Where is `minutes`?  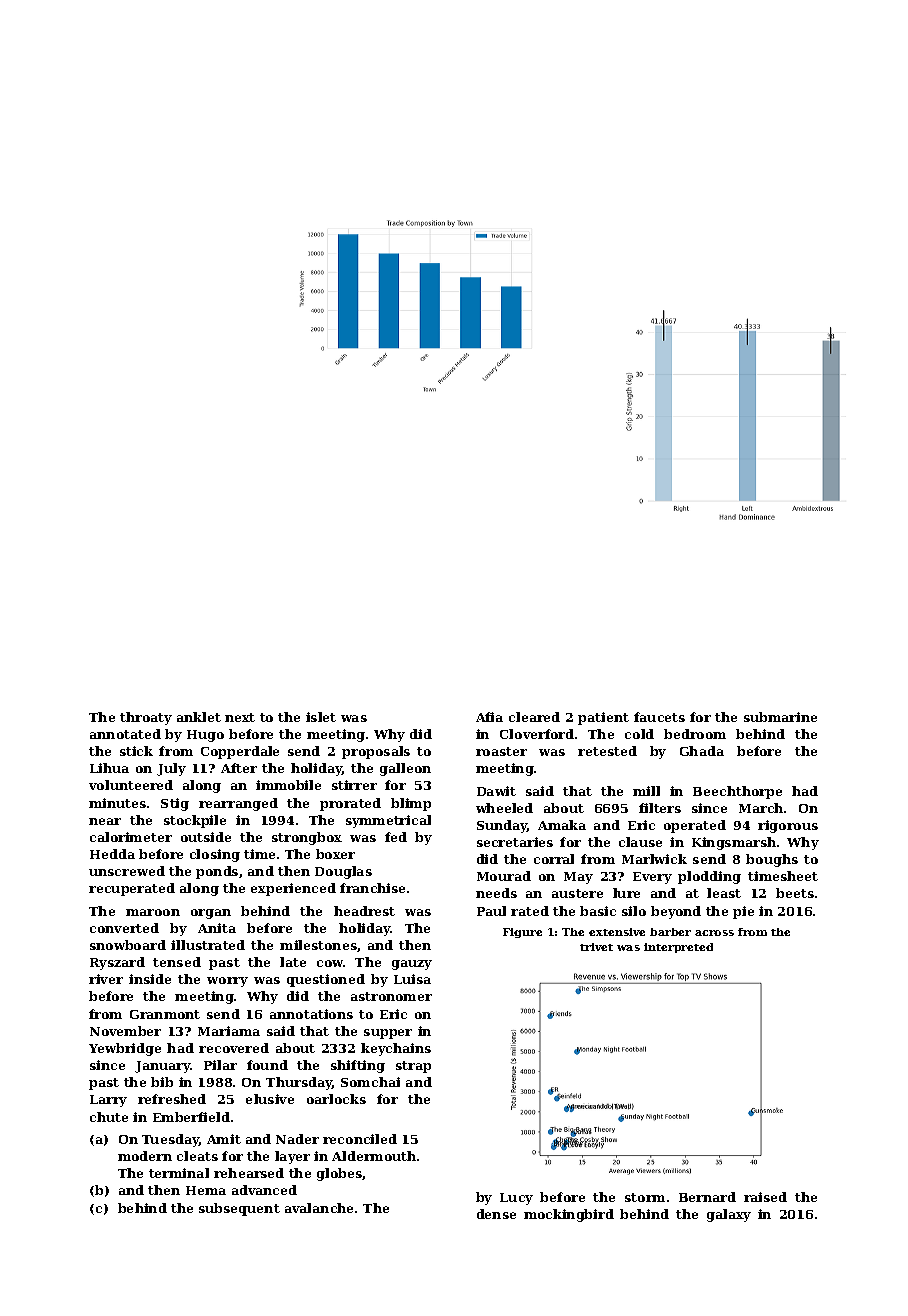 minutes is located at coordinates (117, 803).
